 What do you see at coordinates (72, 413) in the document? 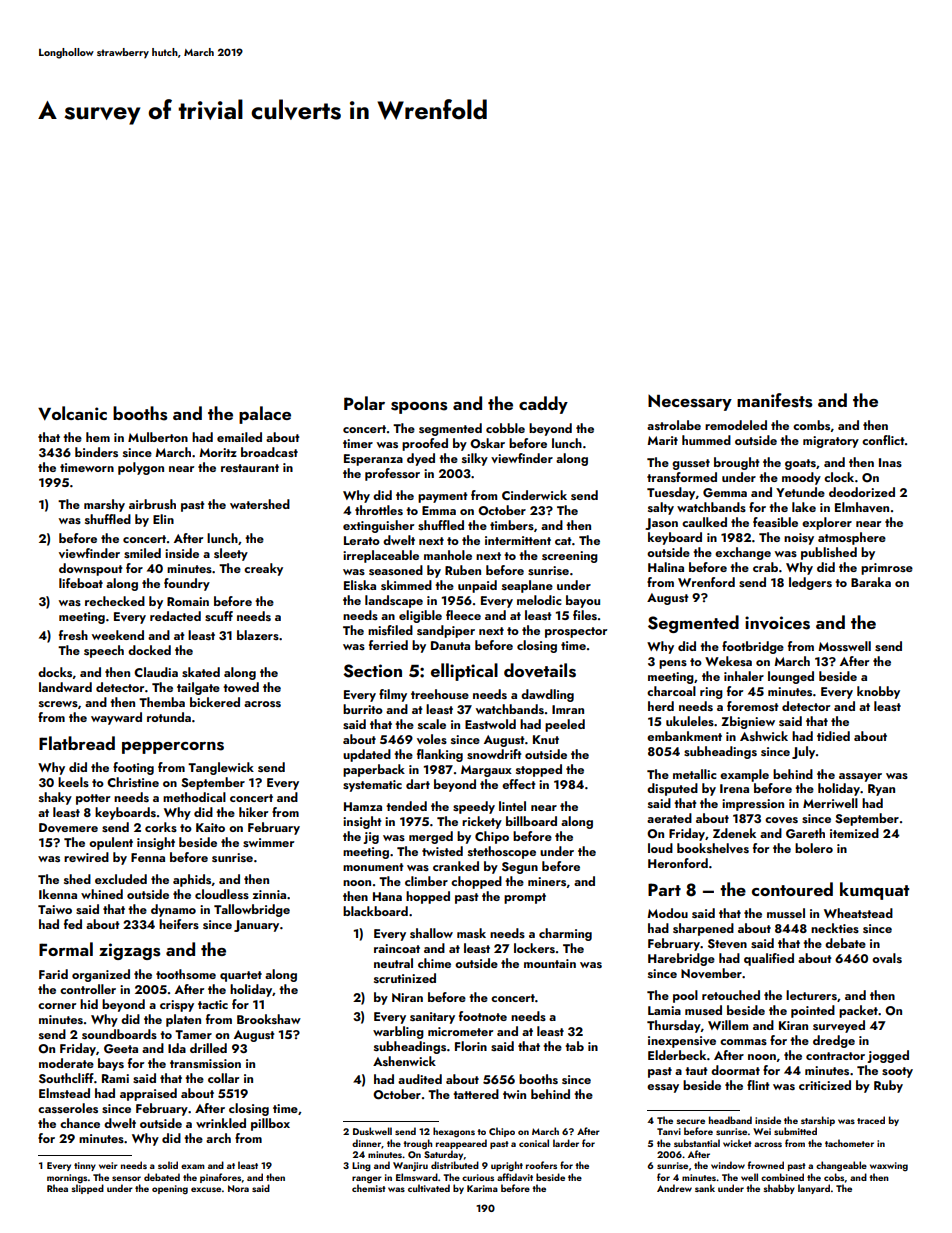
I see `Volcanic` at bounding box center [72, 413].
